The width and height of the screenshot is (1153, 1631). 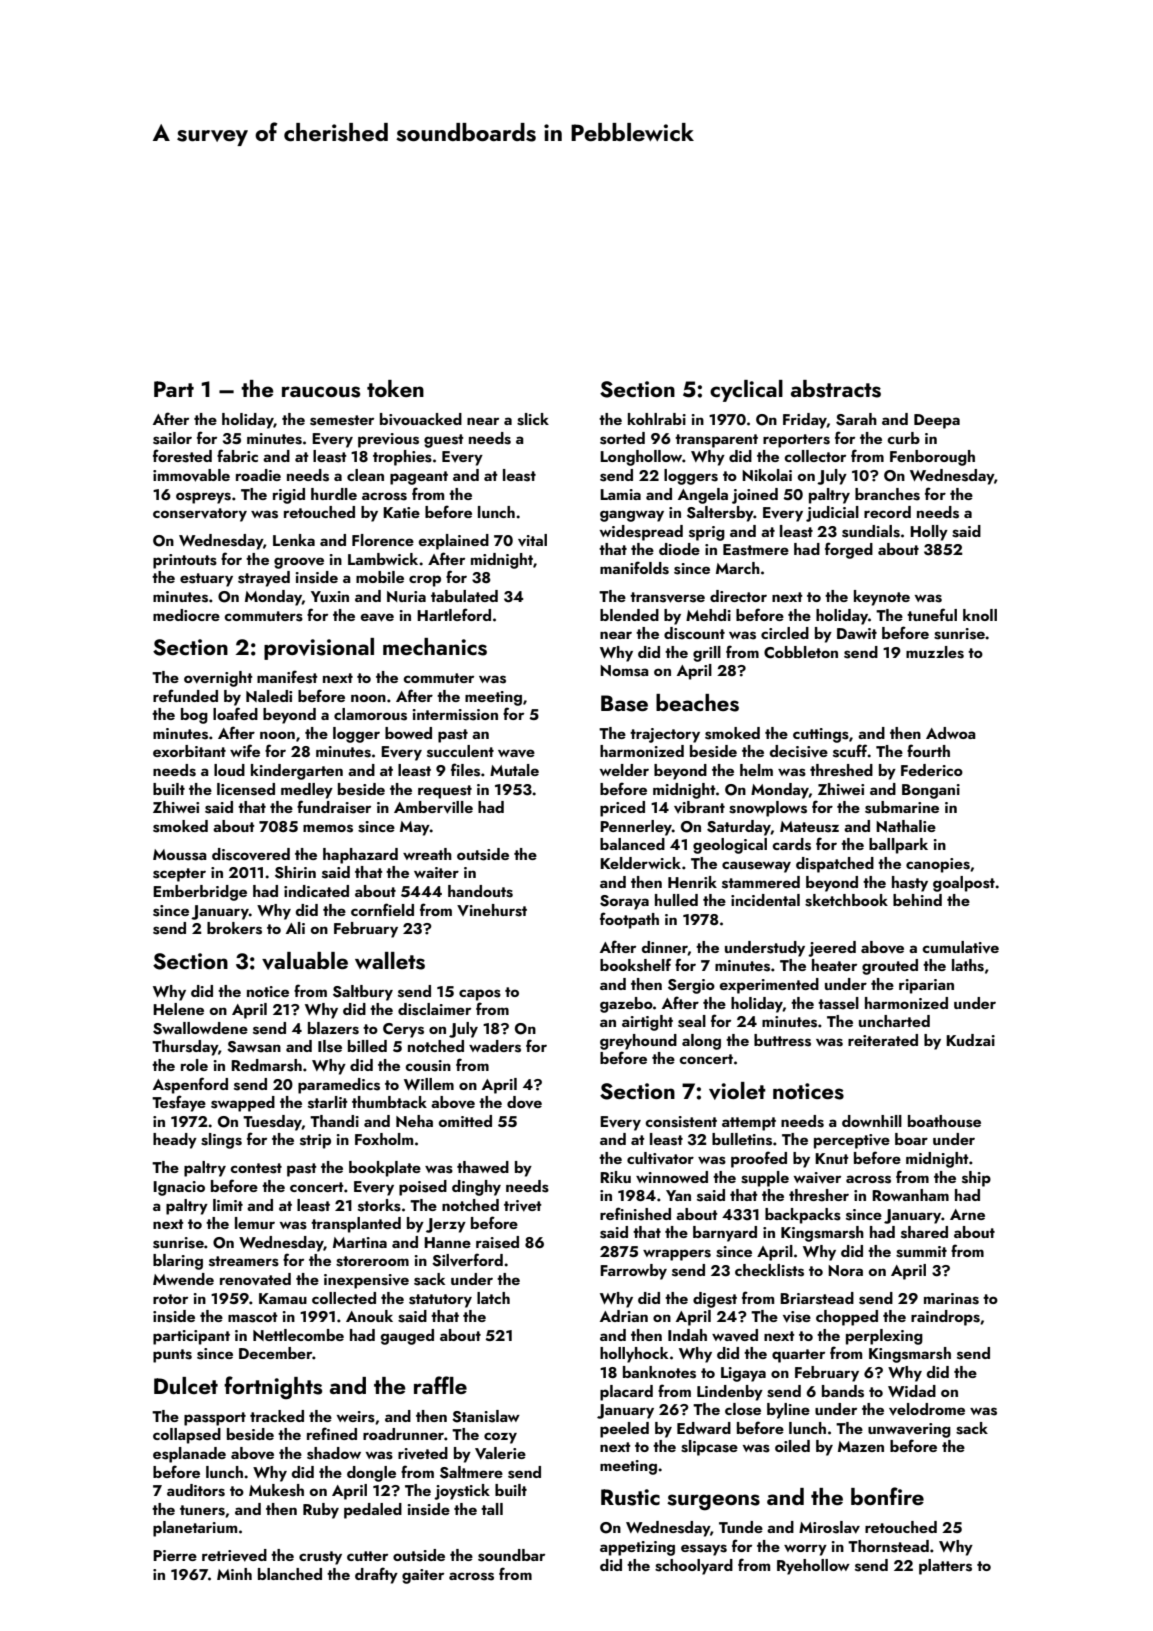 I want to click on valuable, so click(x=305, y=961).
